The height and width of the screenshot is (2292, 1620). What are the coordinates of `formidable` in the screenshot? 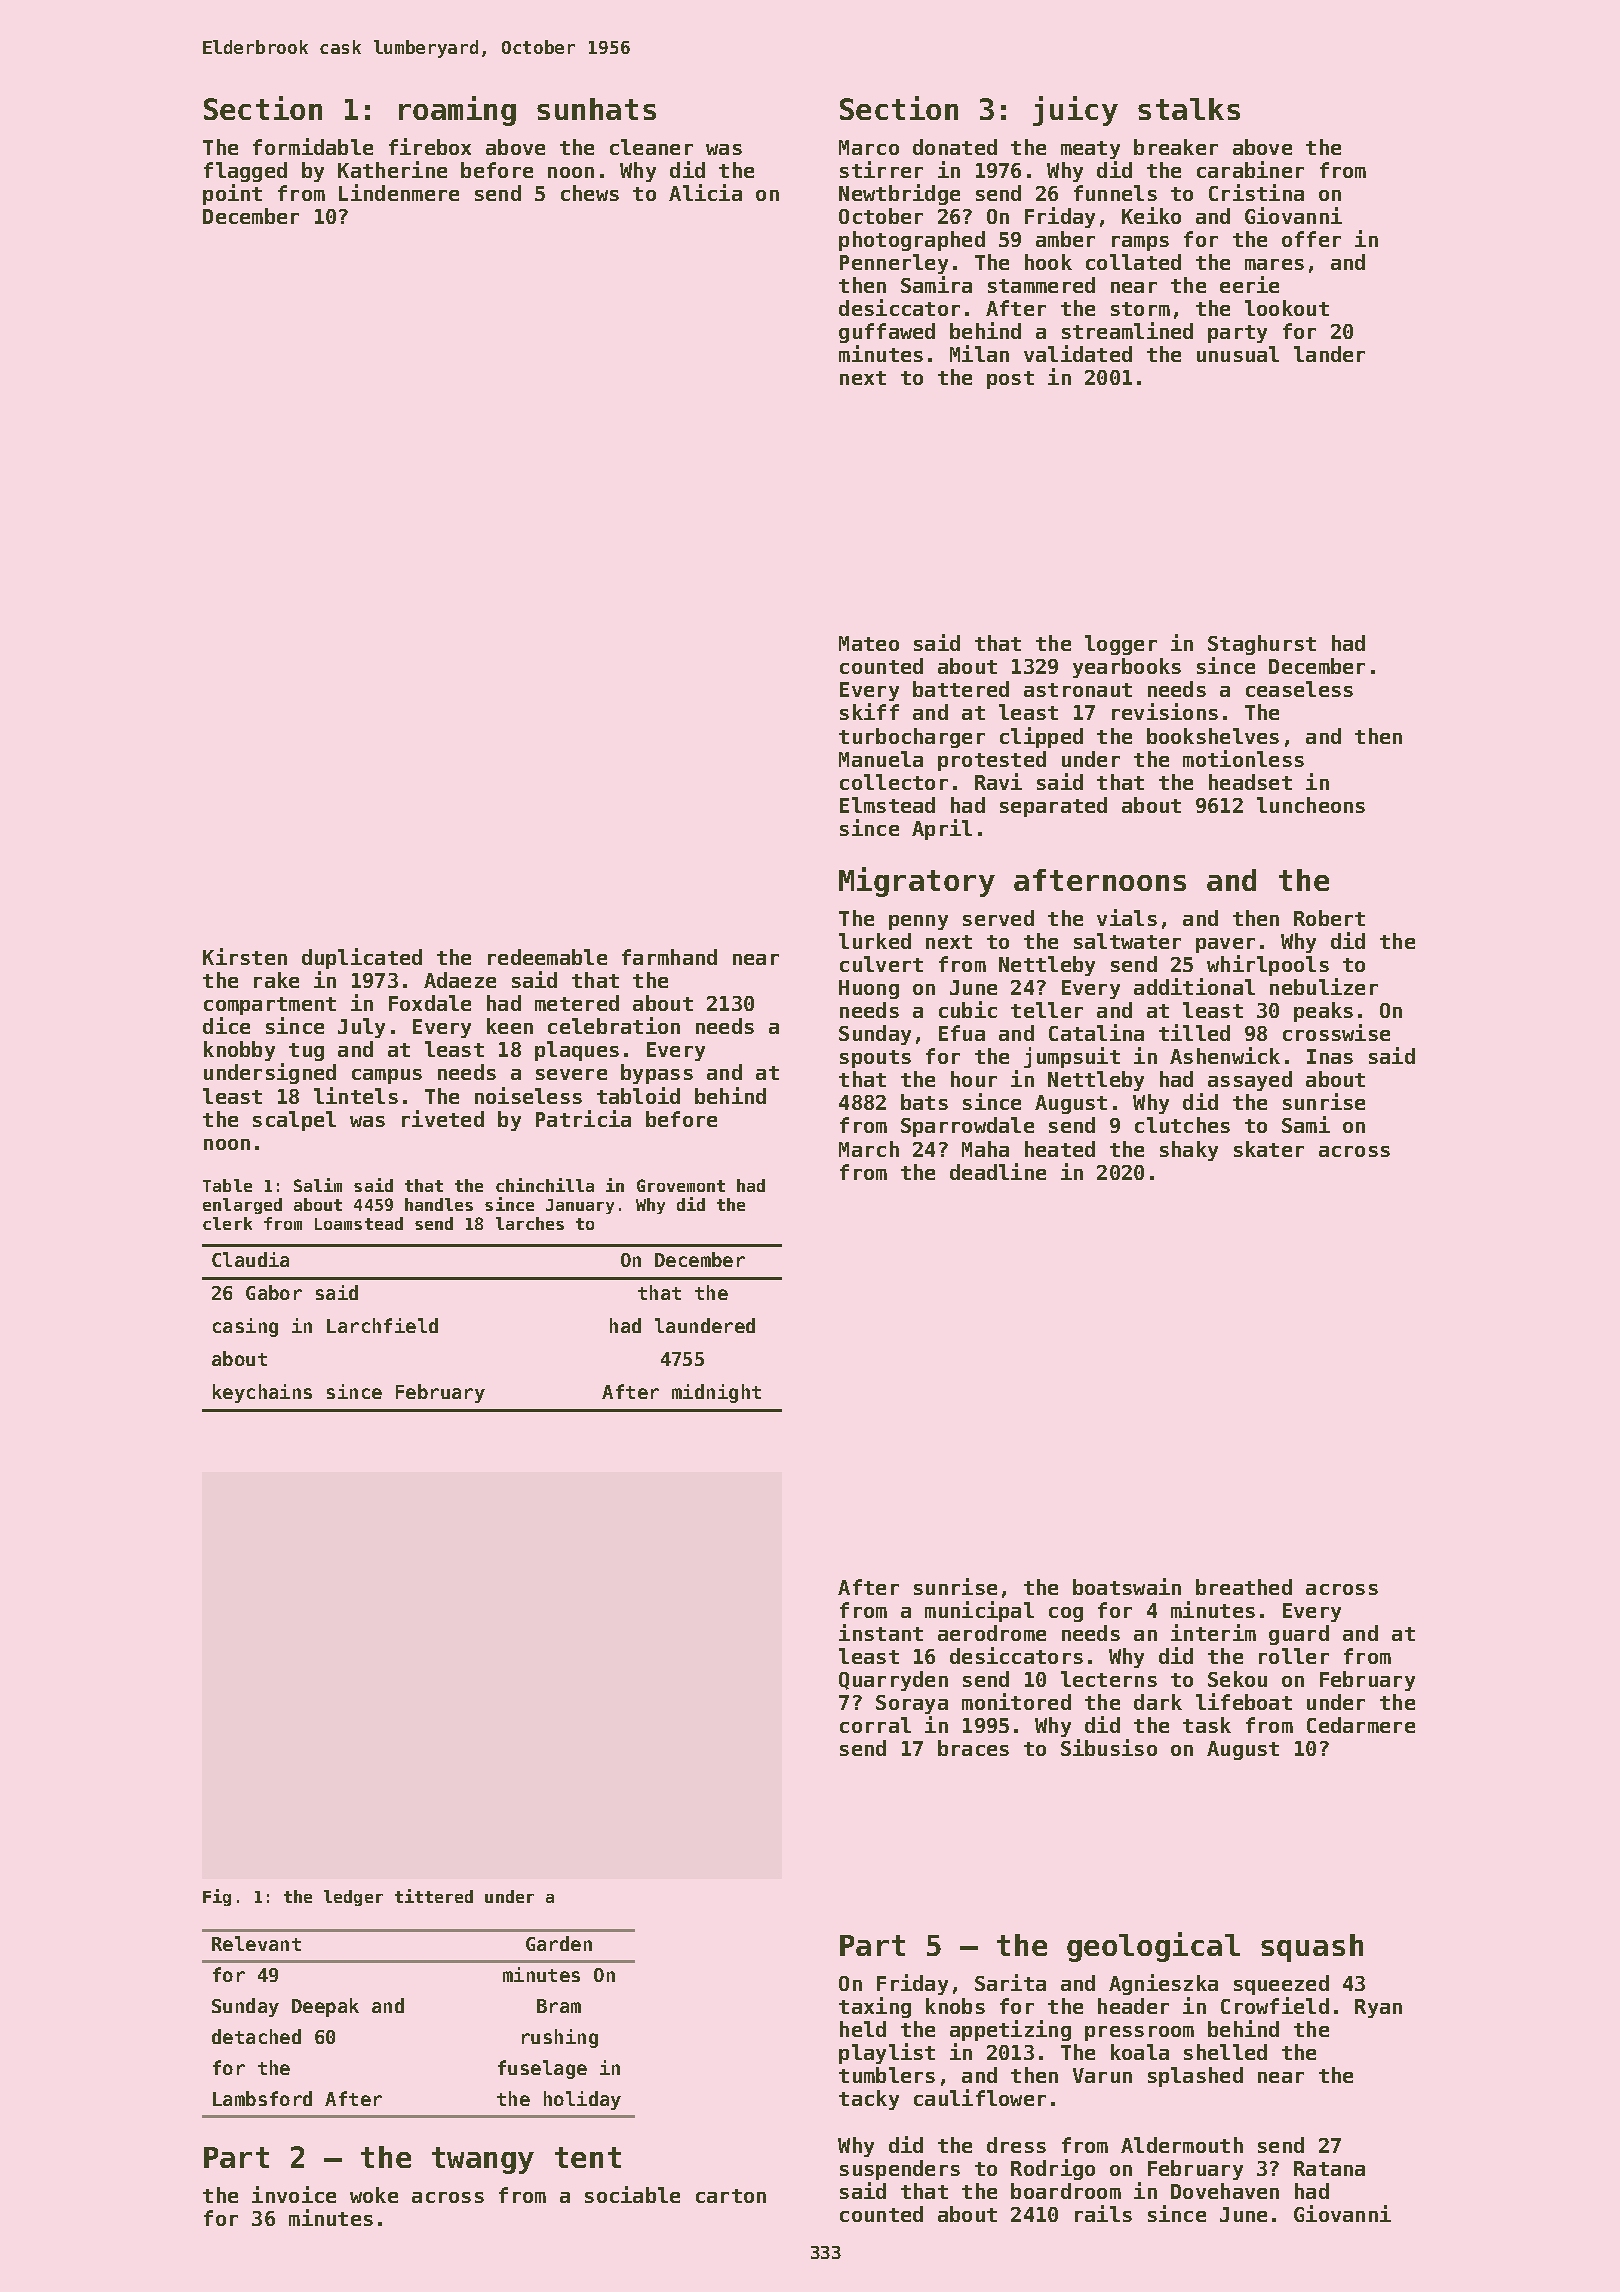 It's located at (313, 146).
